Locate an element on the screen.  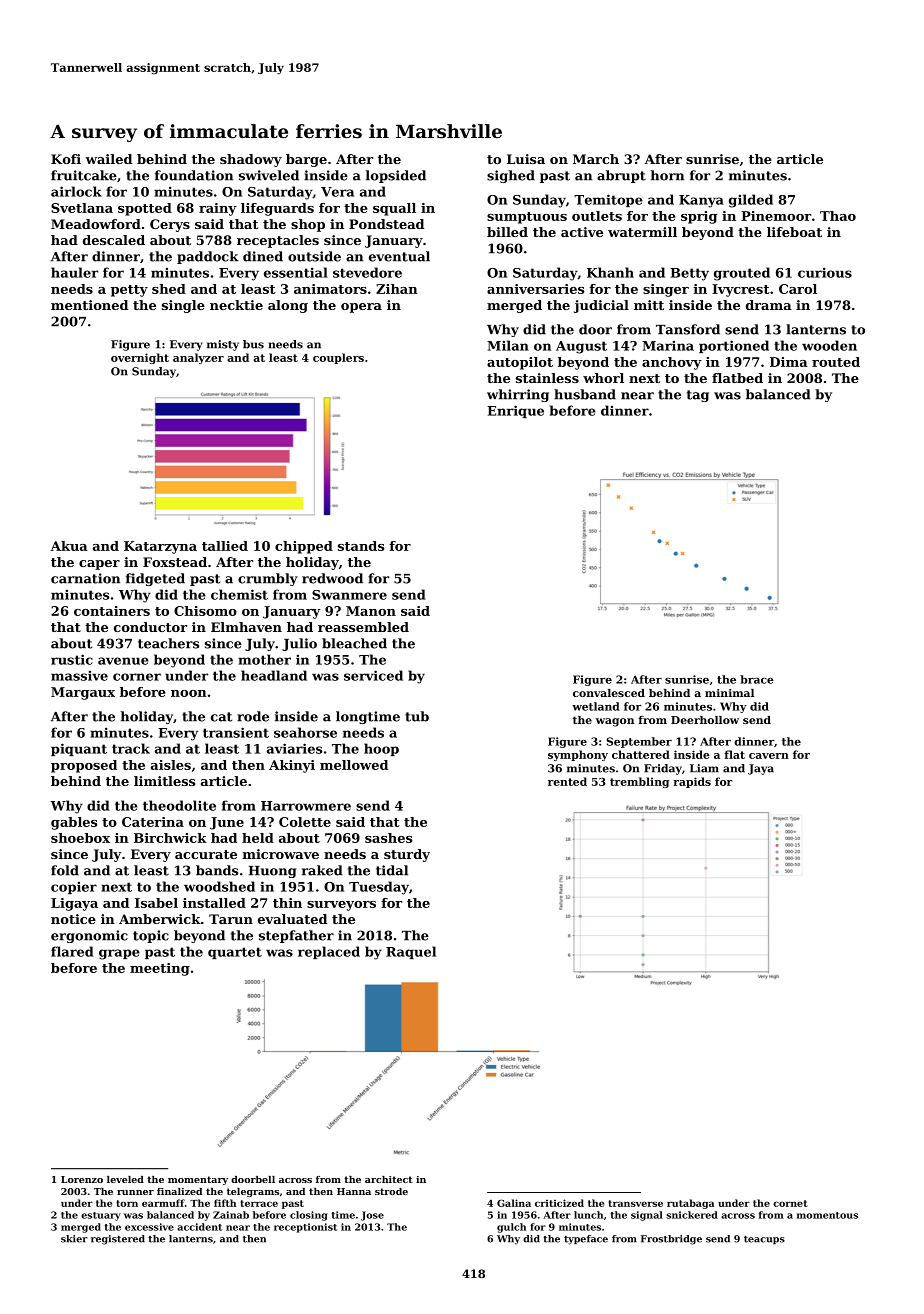
gilded is located at coordinates (751, 201).
